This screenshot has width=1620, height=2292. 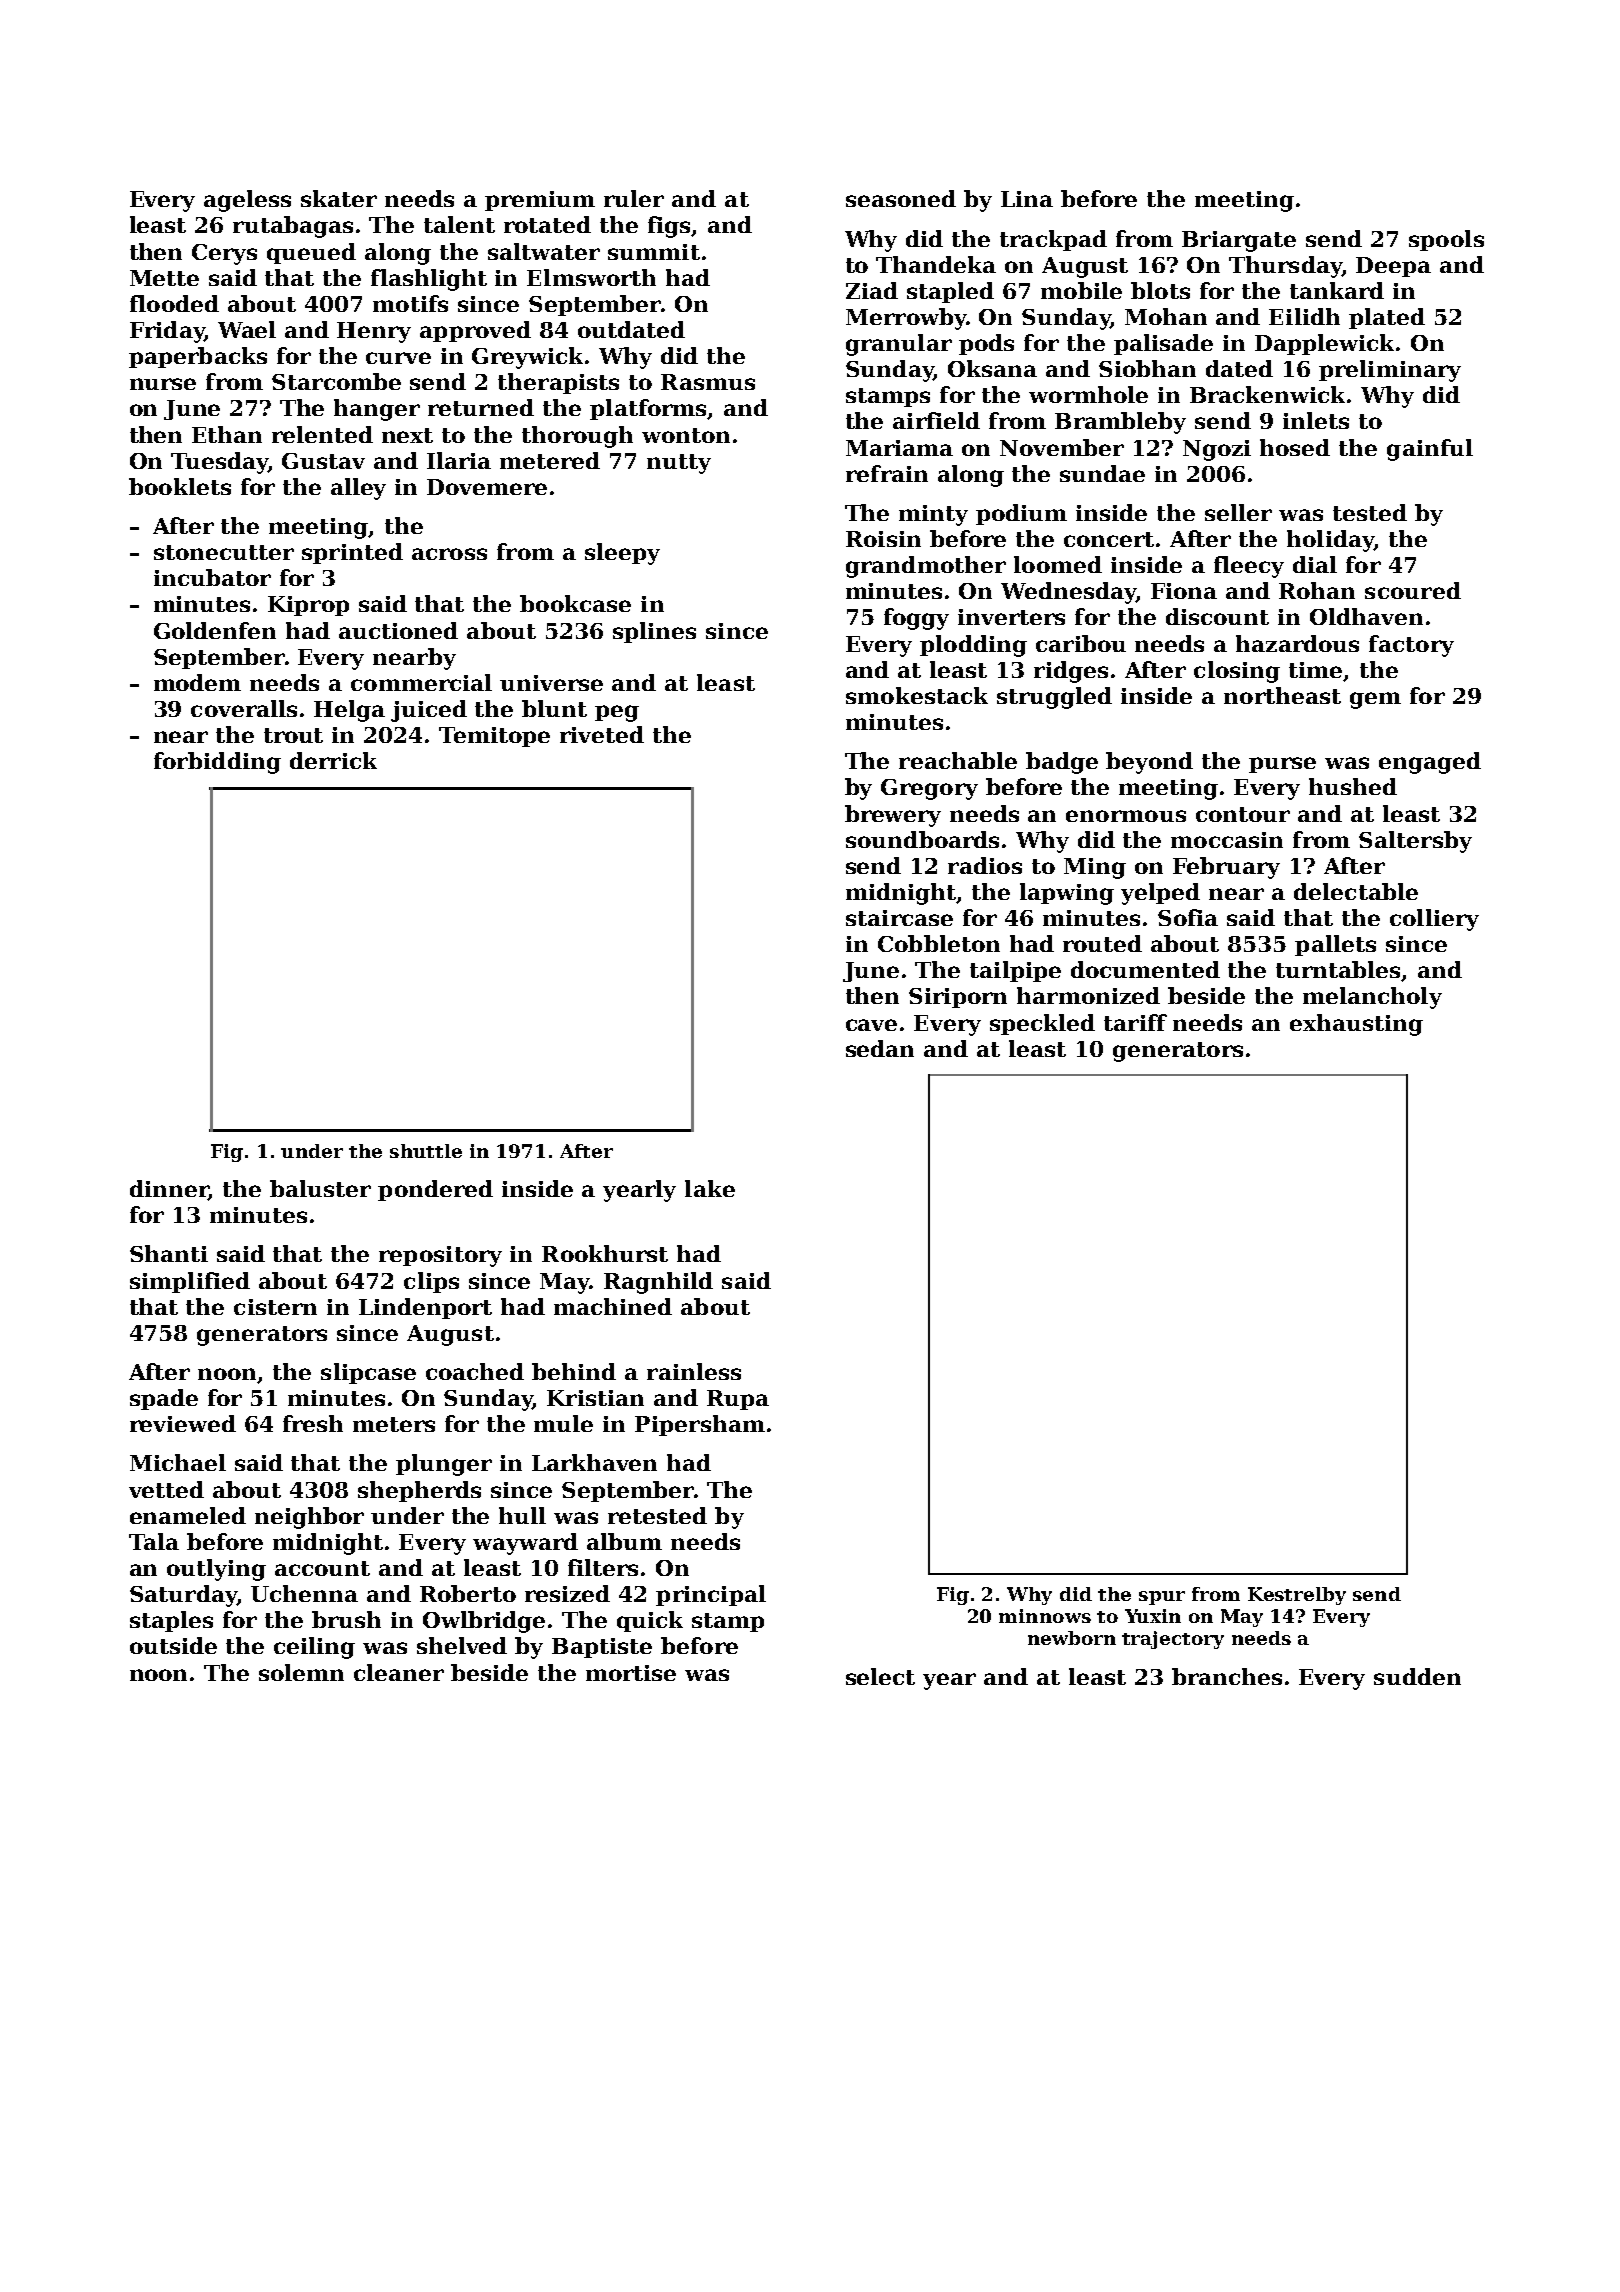 I want to click on brewery, so click(x=893, y=816).
